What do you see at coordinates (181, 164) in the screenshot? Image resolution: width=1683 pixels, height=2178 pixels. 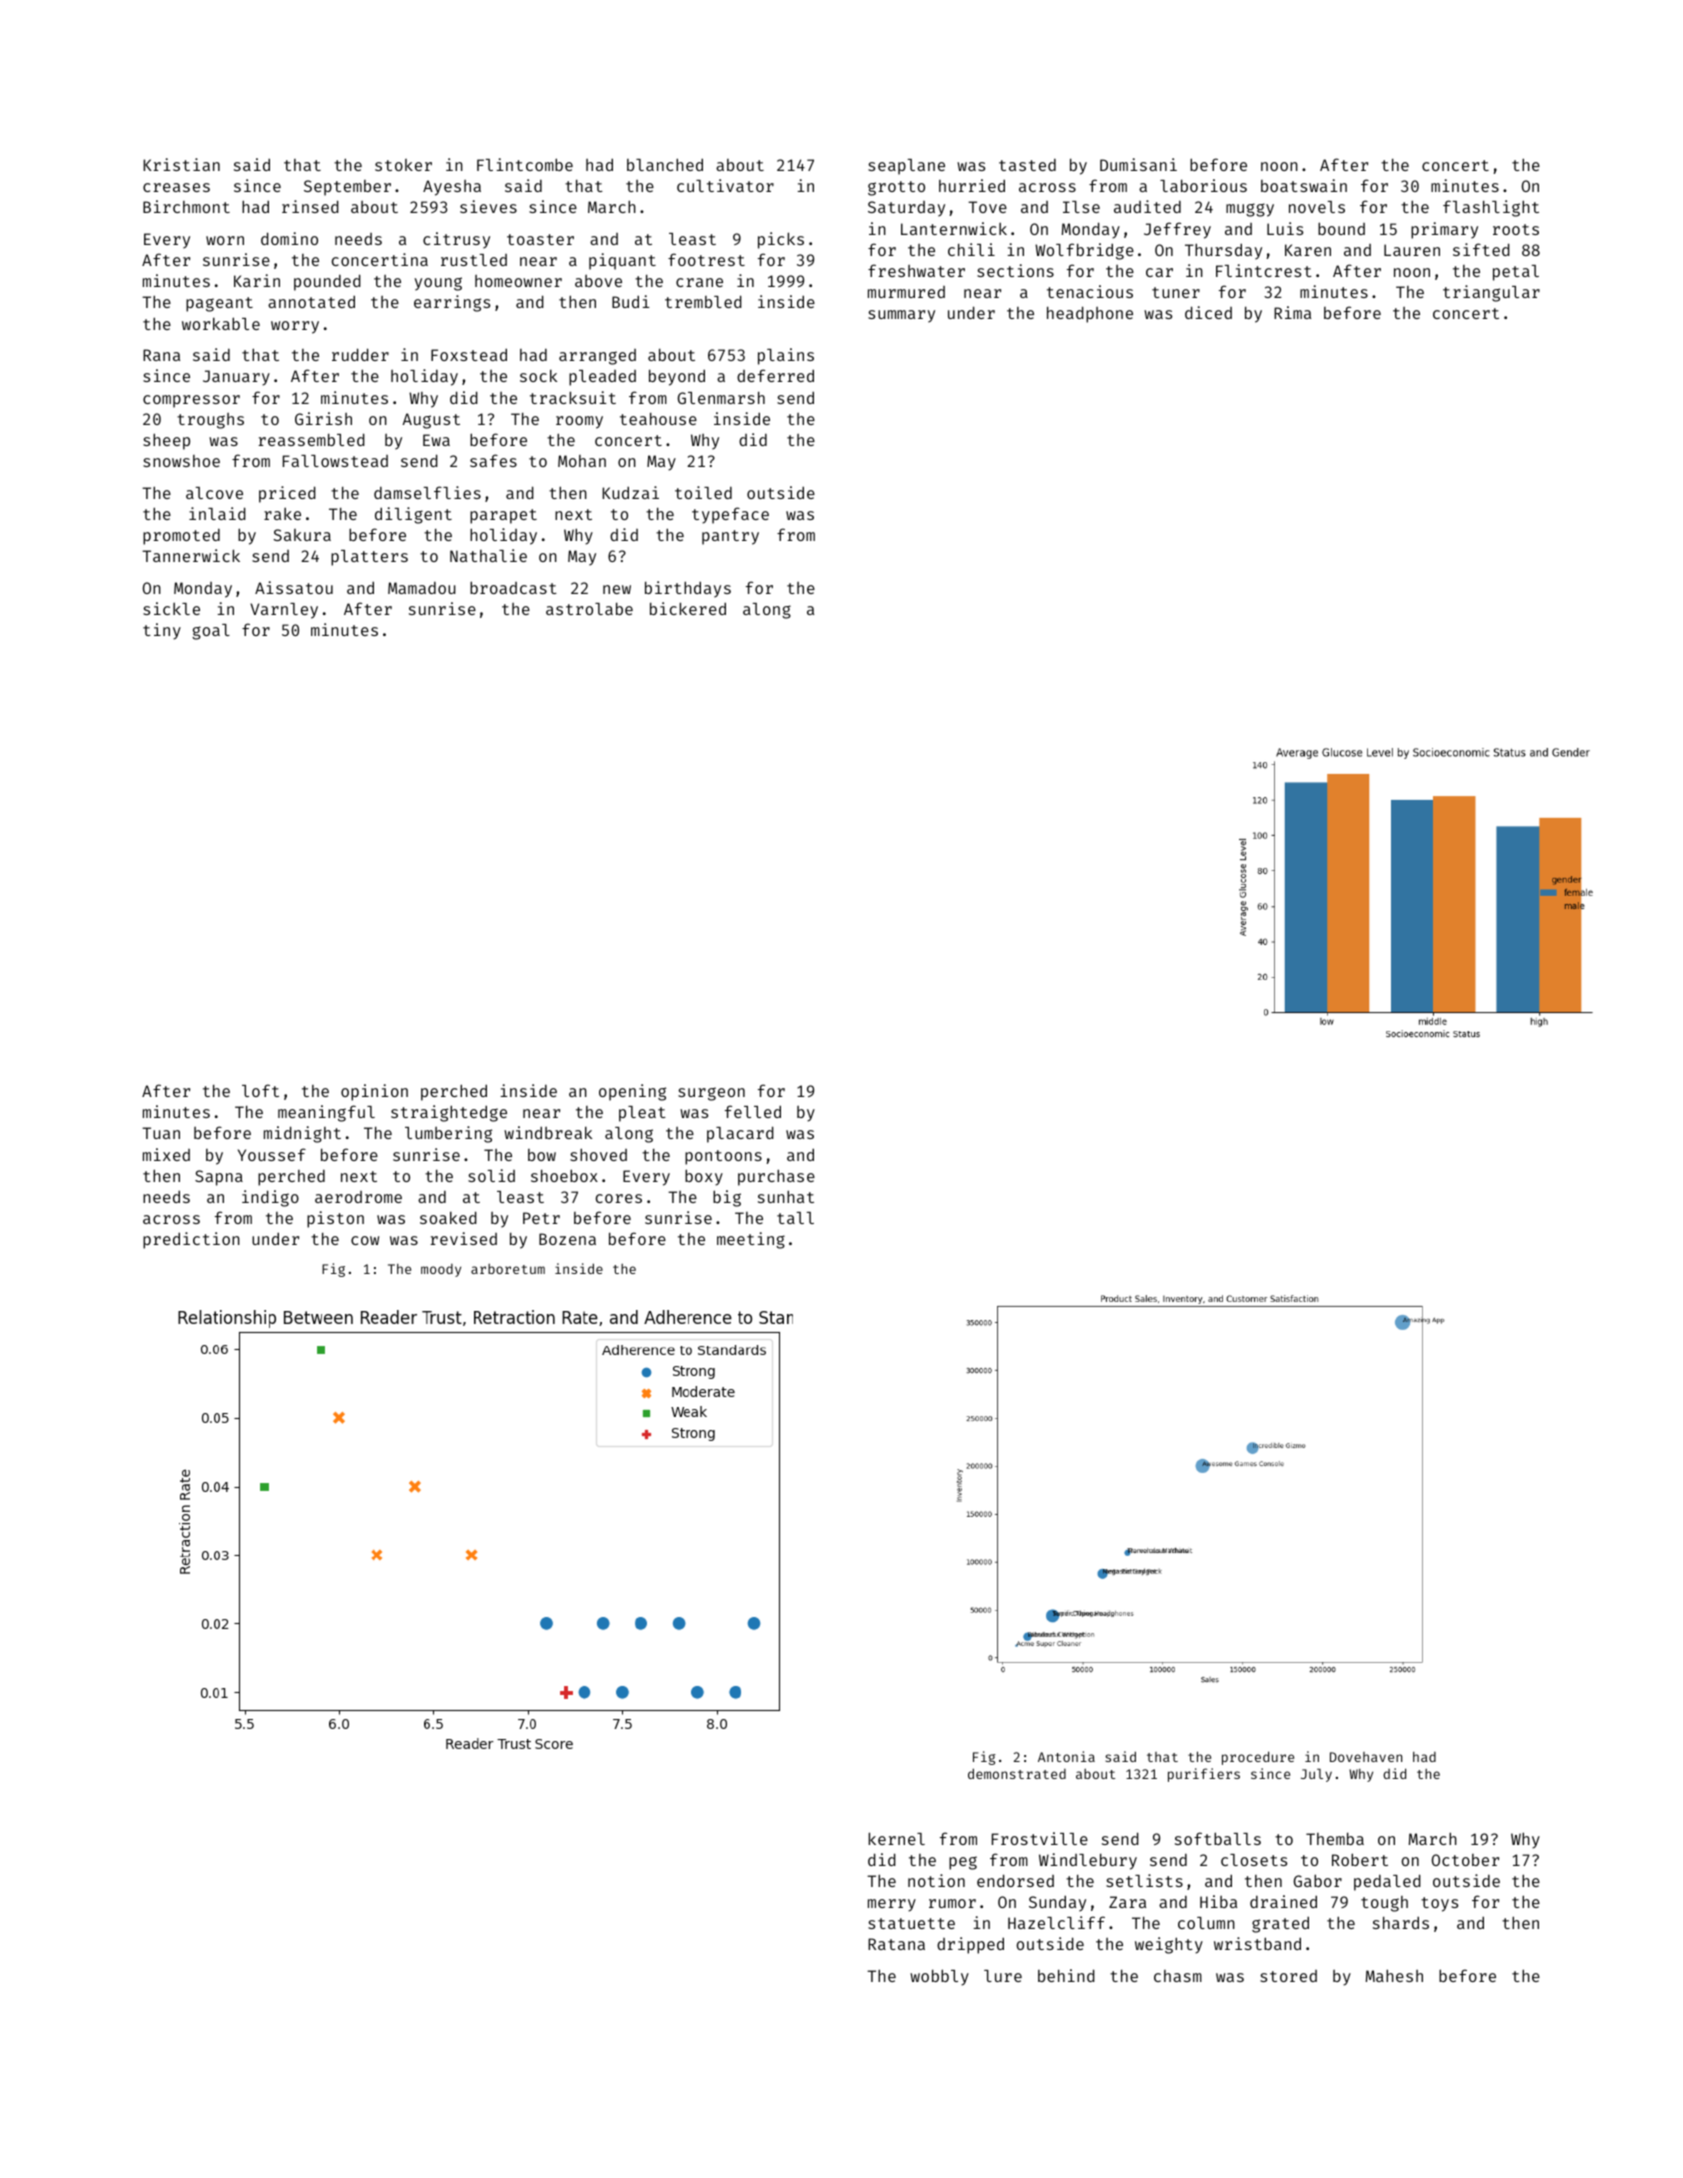 I see `Kristian` at bounding box center [181, 164].
